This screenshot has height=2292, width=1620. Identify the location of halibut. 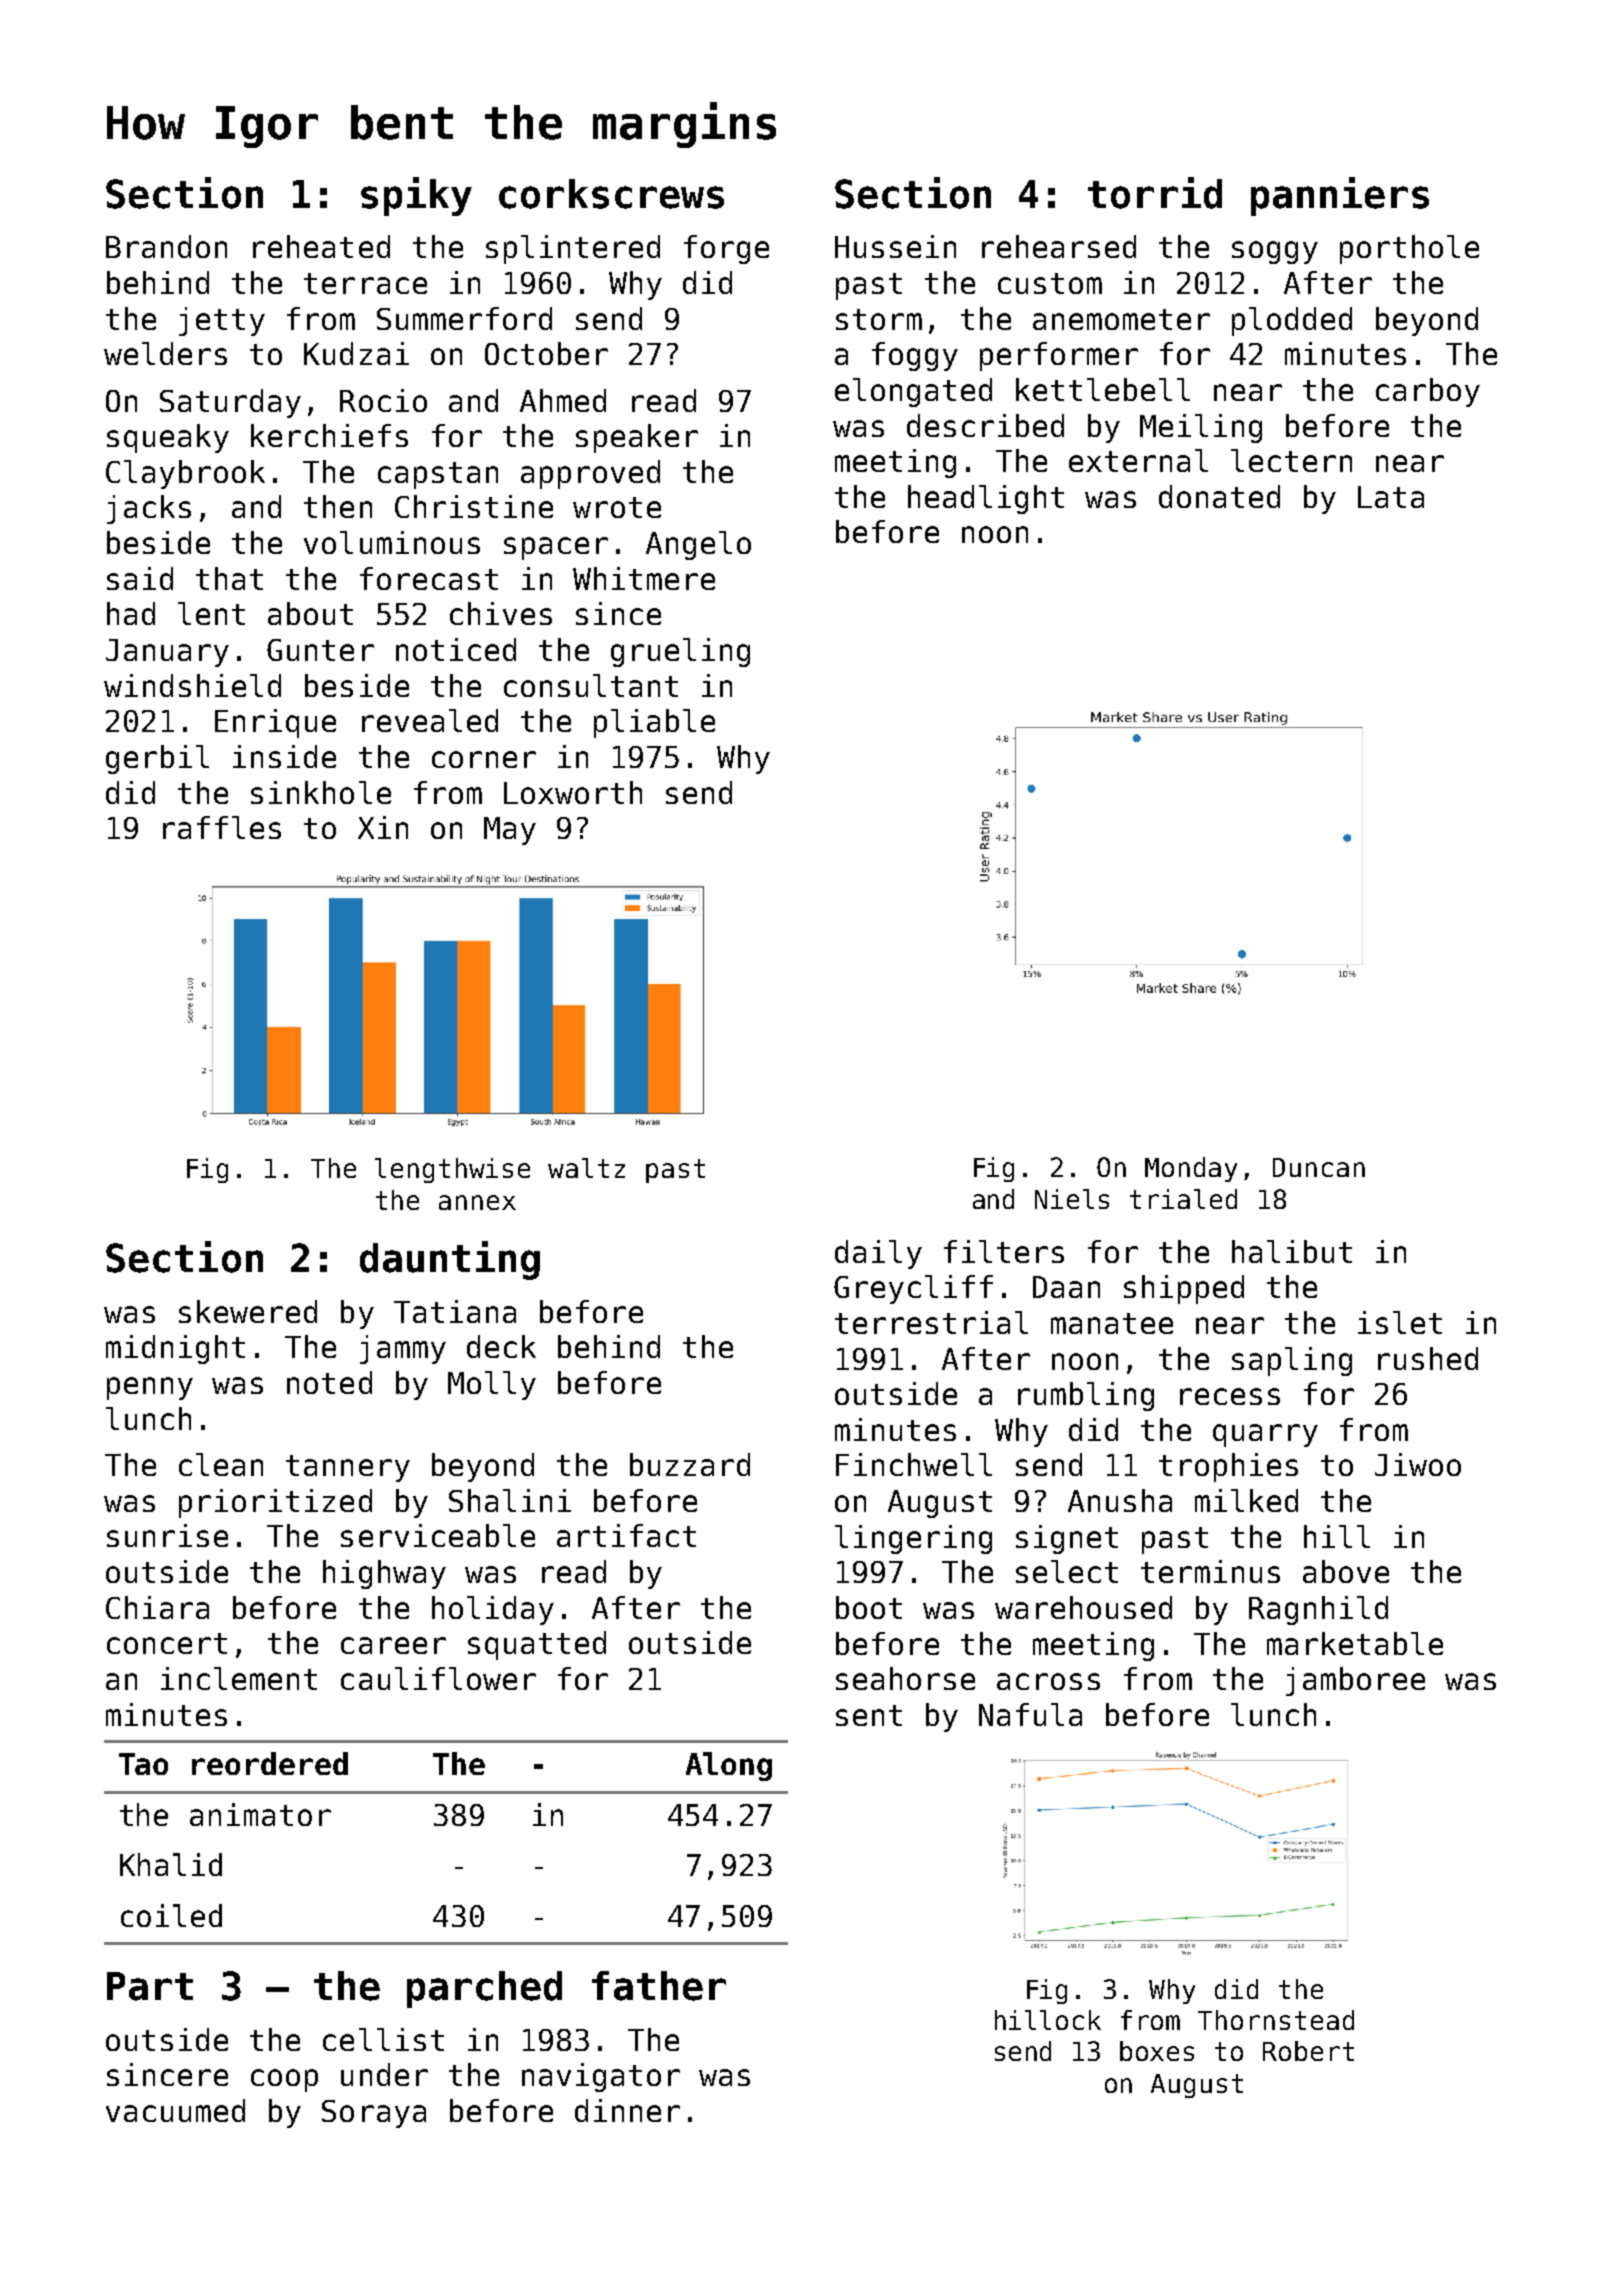
(1292, 1251).
